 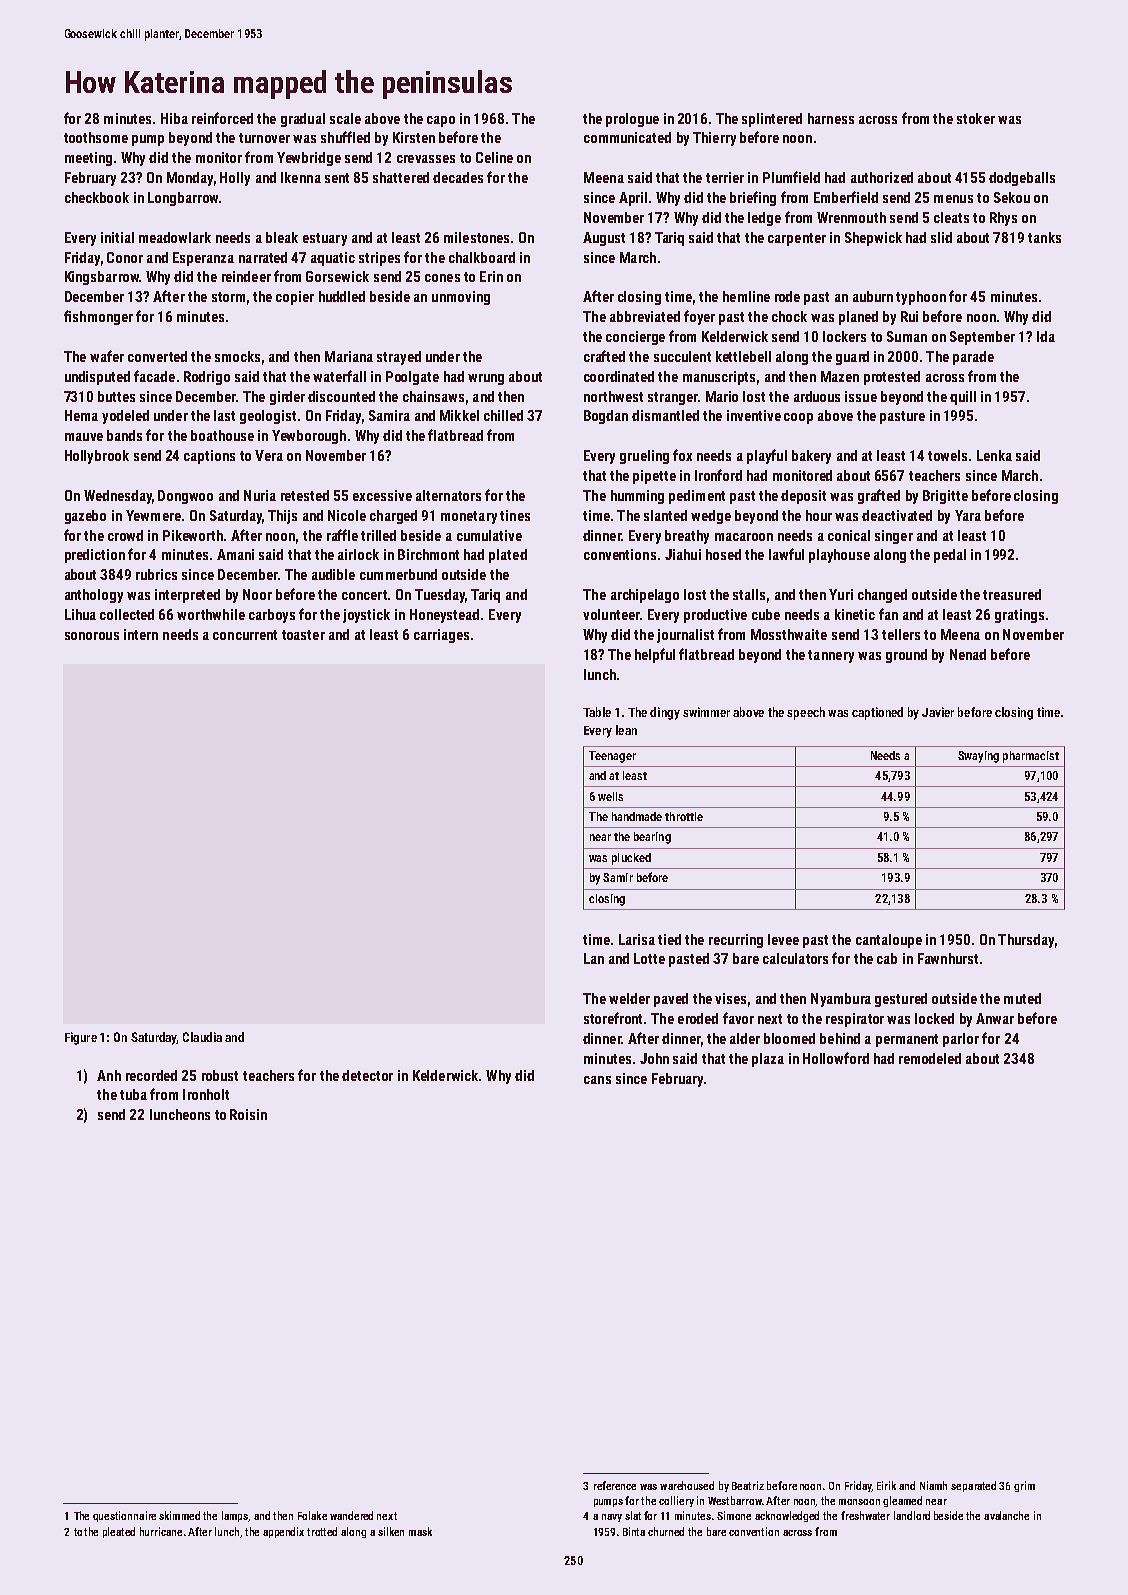 What do you see at coordinates (125, 535) in the image?
I see `crowd` at bounding box center [125, 535].
